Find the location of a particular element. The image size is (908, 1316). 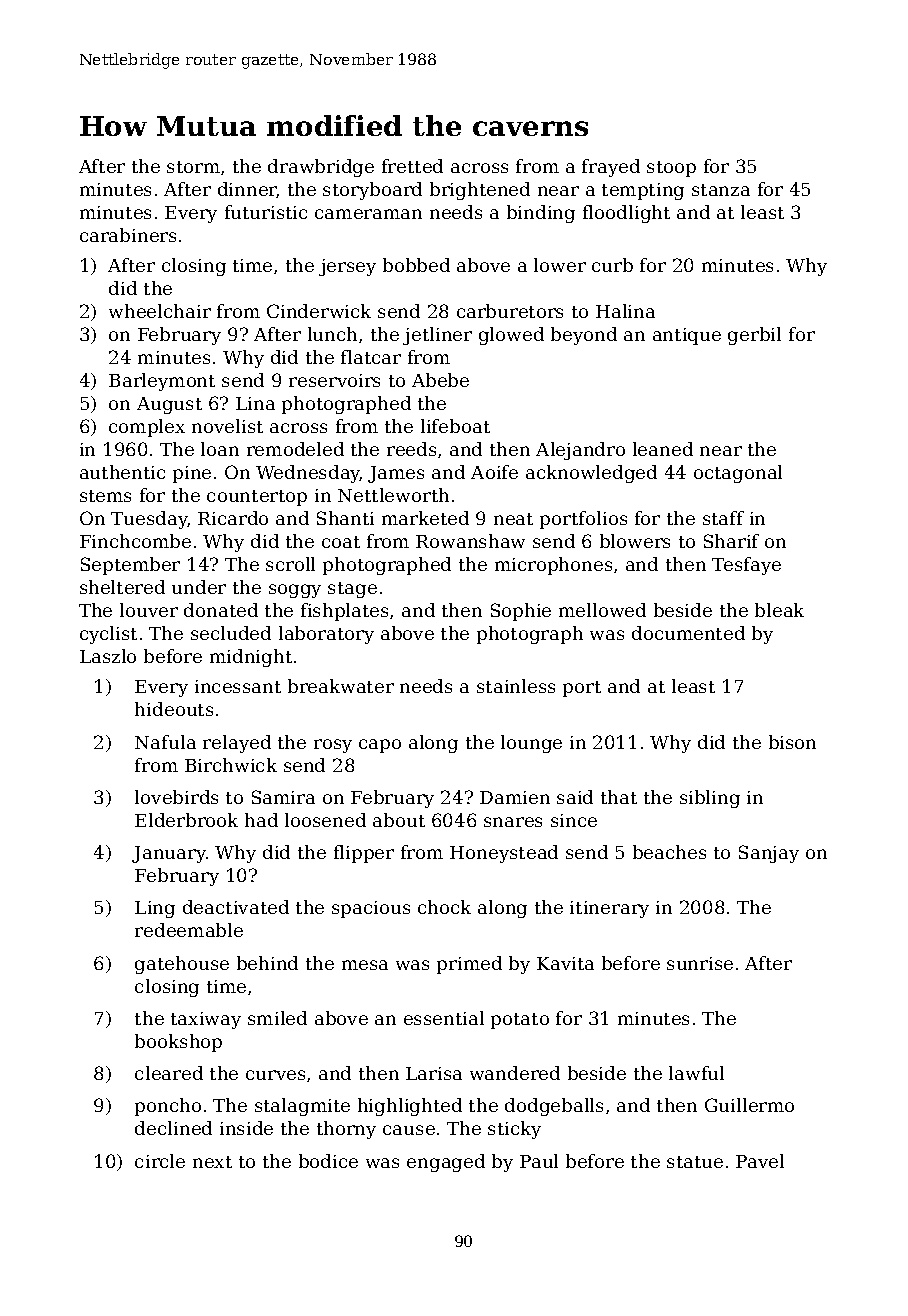

circle is located at coordinates (160, 1161).
